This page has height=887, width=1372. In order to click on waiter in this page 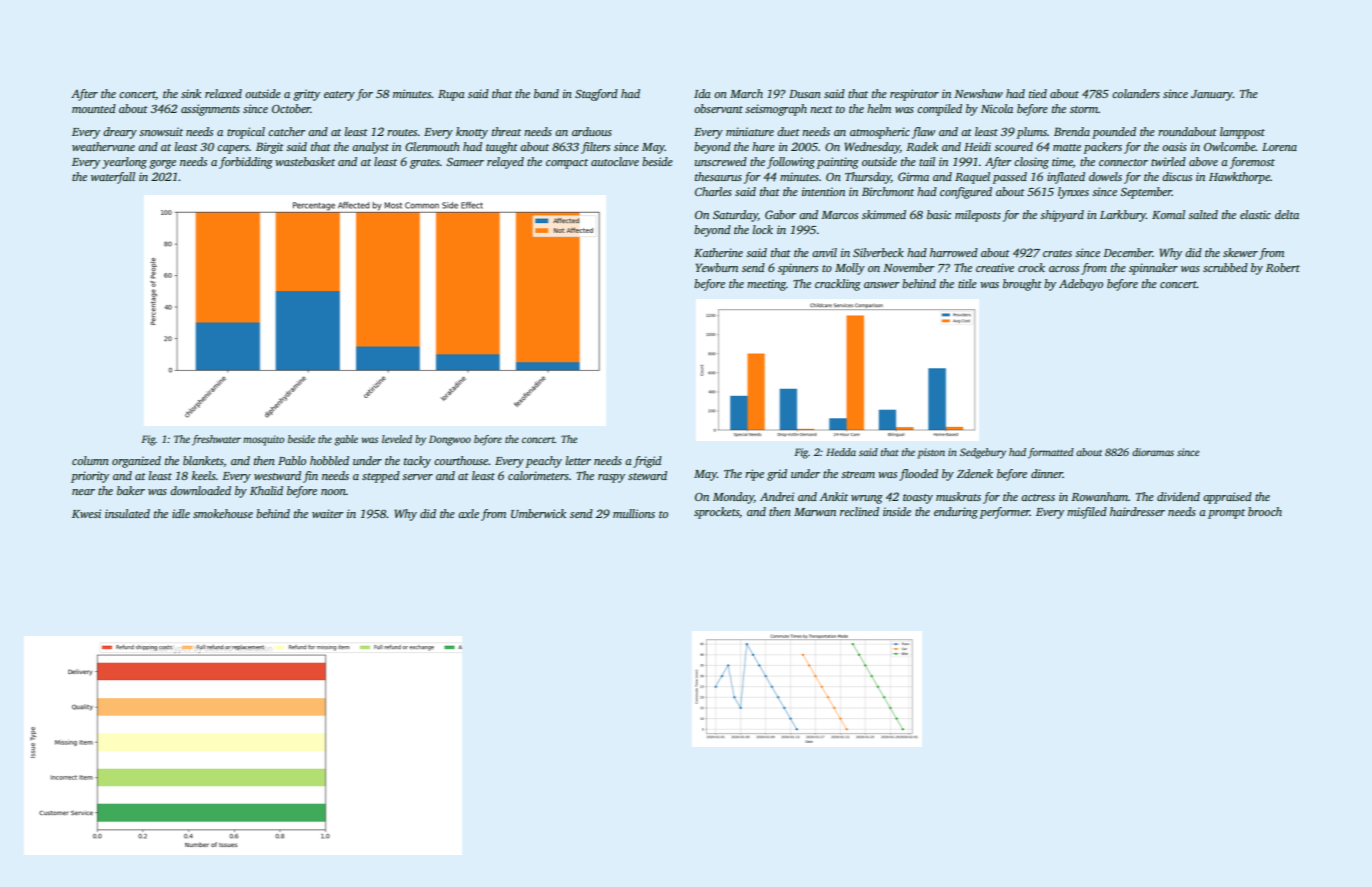, I will do `click(327, 513)`.
